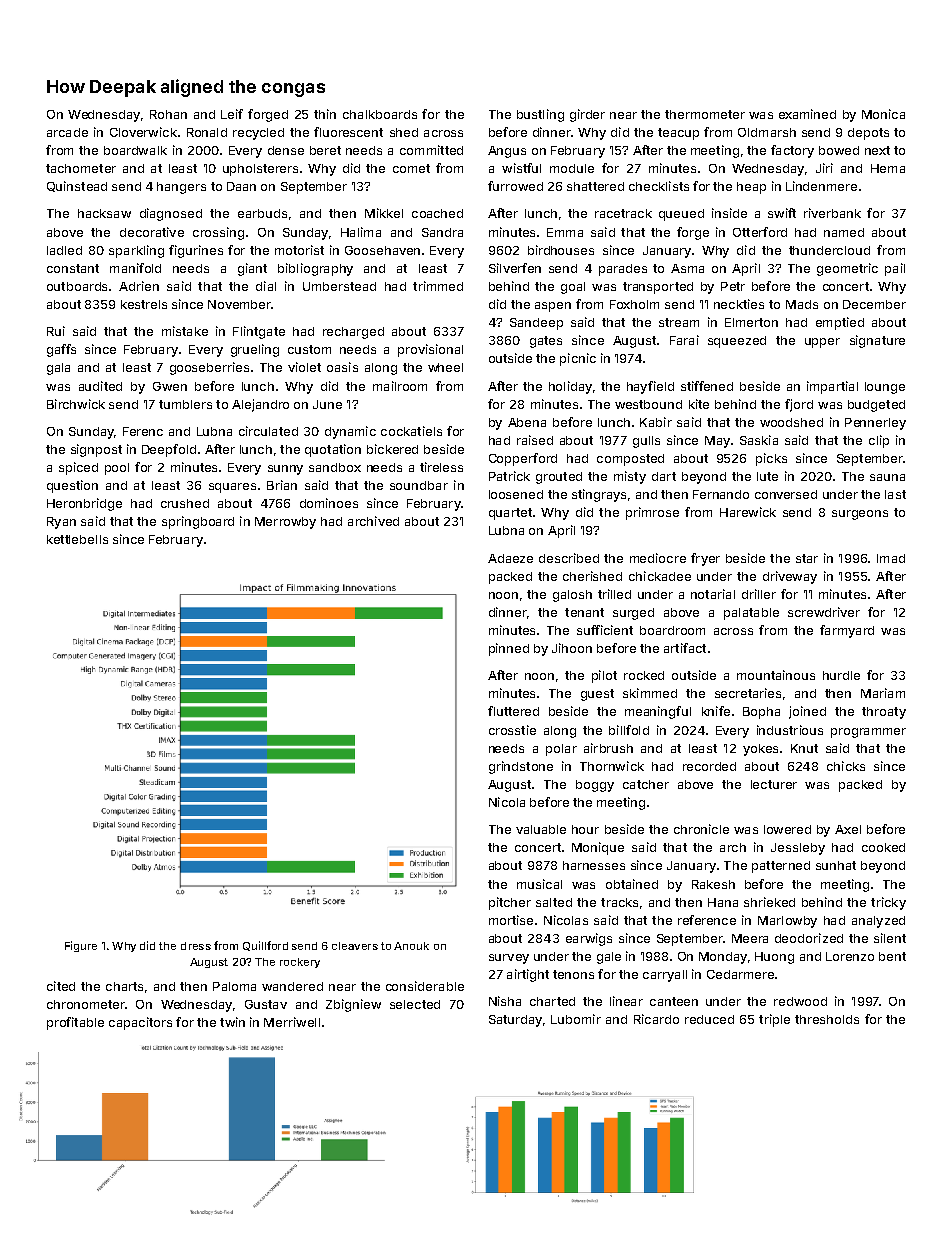 The height and width of the page is (1233, 952). Describe the element at coordinates (604, 676) in the page. I see `pilot` at that location.
